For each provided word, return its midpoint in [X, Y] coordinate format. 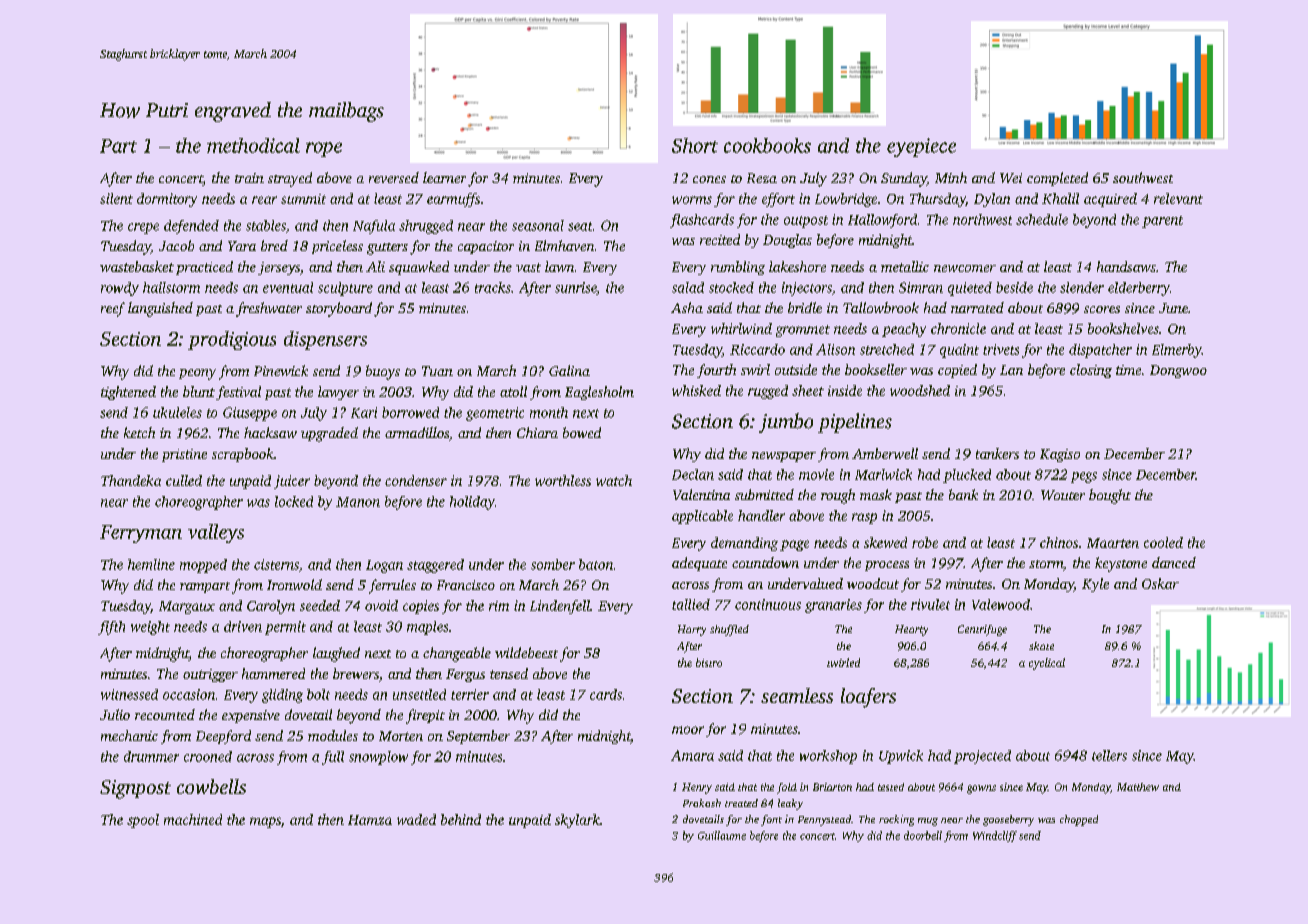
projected [982, 757]
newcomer [965, 268]
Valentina [701, 494]
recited [720, 239]
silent [116, 198]
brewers [356, 673]
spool [143, 821]
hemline [151, 564]
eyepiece [921, 147]
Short [695, 145]
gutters [387, 249]
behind [461, 819]
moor [688, 730]
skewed [885, 542]
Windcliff [995, 836]
